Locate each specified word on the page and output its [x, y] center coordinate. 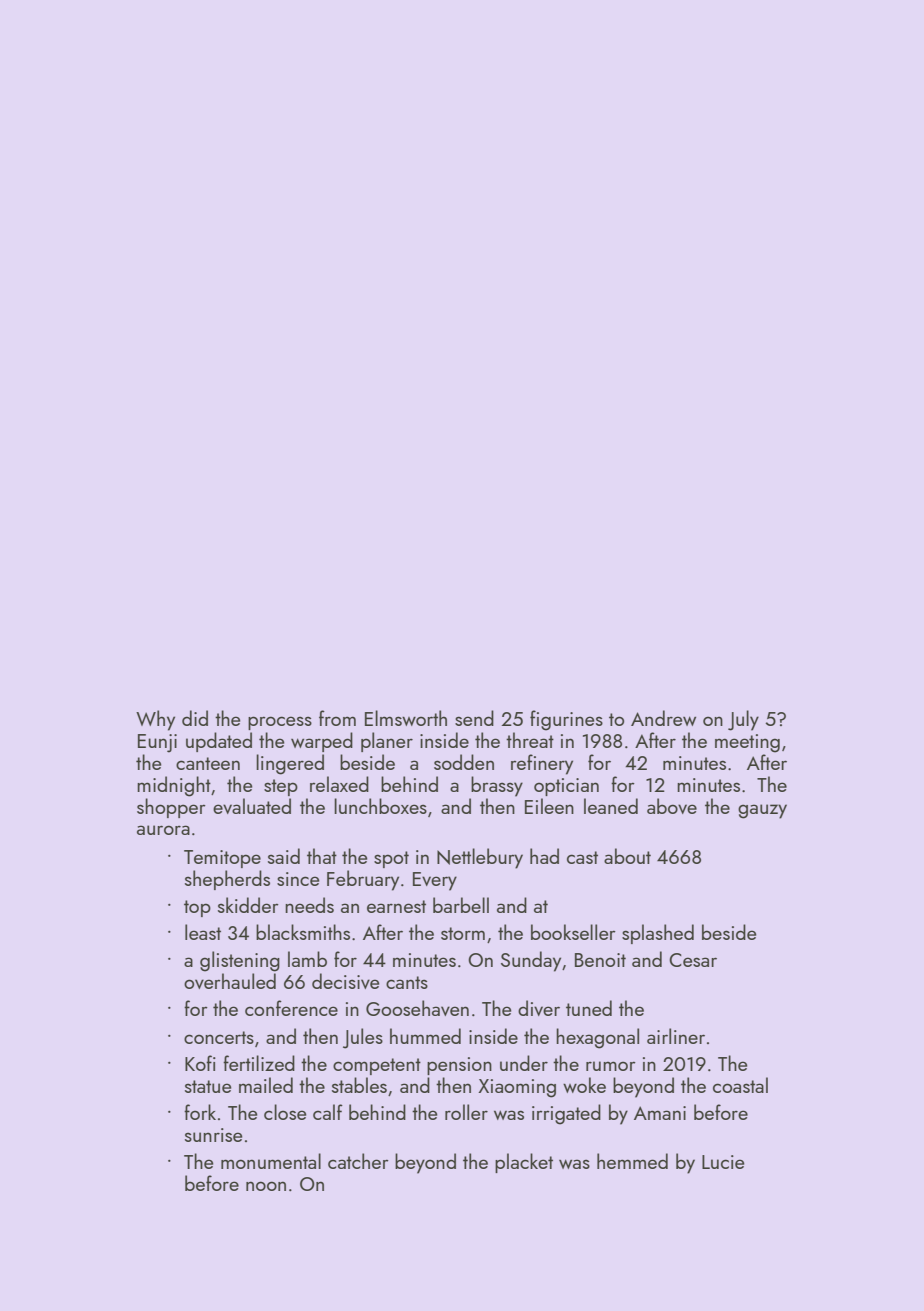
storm [463, 933]
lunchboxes [380, 806]
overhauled [230, 981]
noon [266, 1186]
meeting [747, 743]
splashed [658, 934]
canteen [208, 763]
